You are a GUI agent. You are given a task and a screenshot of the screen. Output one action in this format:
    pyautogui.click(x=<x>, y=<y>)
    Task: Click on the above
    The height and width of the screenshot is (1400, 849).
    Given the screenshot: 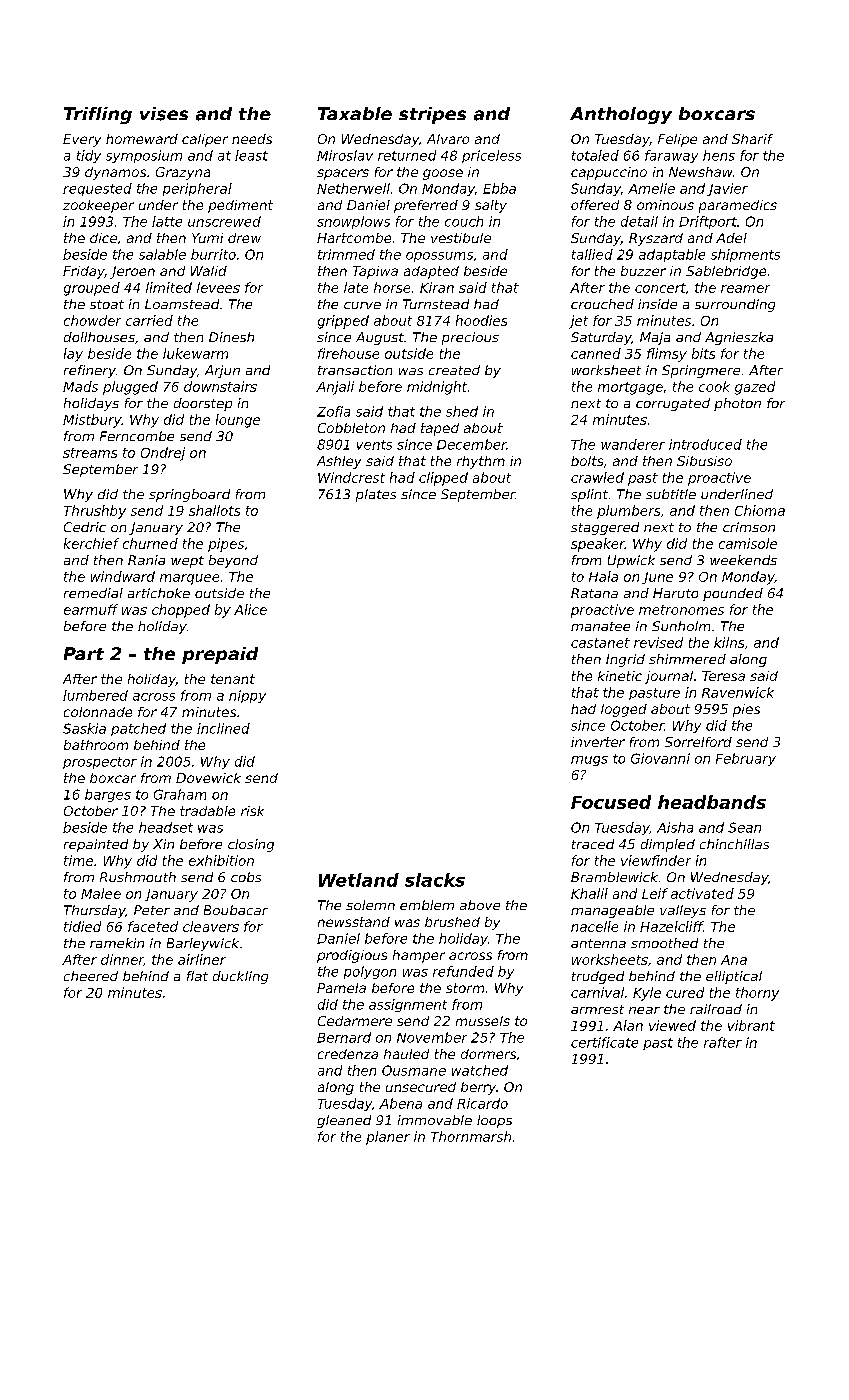 What is the action you would take?
    pyautogui.click(x=480, y=905)
